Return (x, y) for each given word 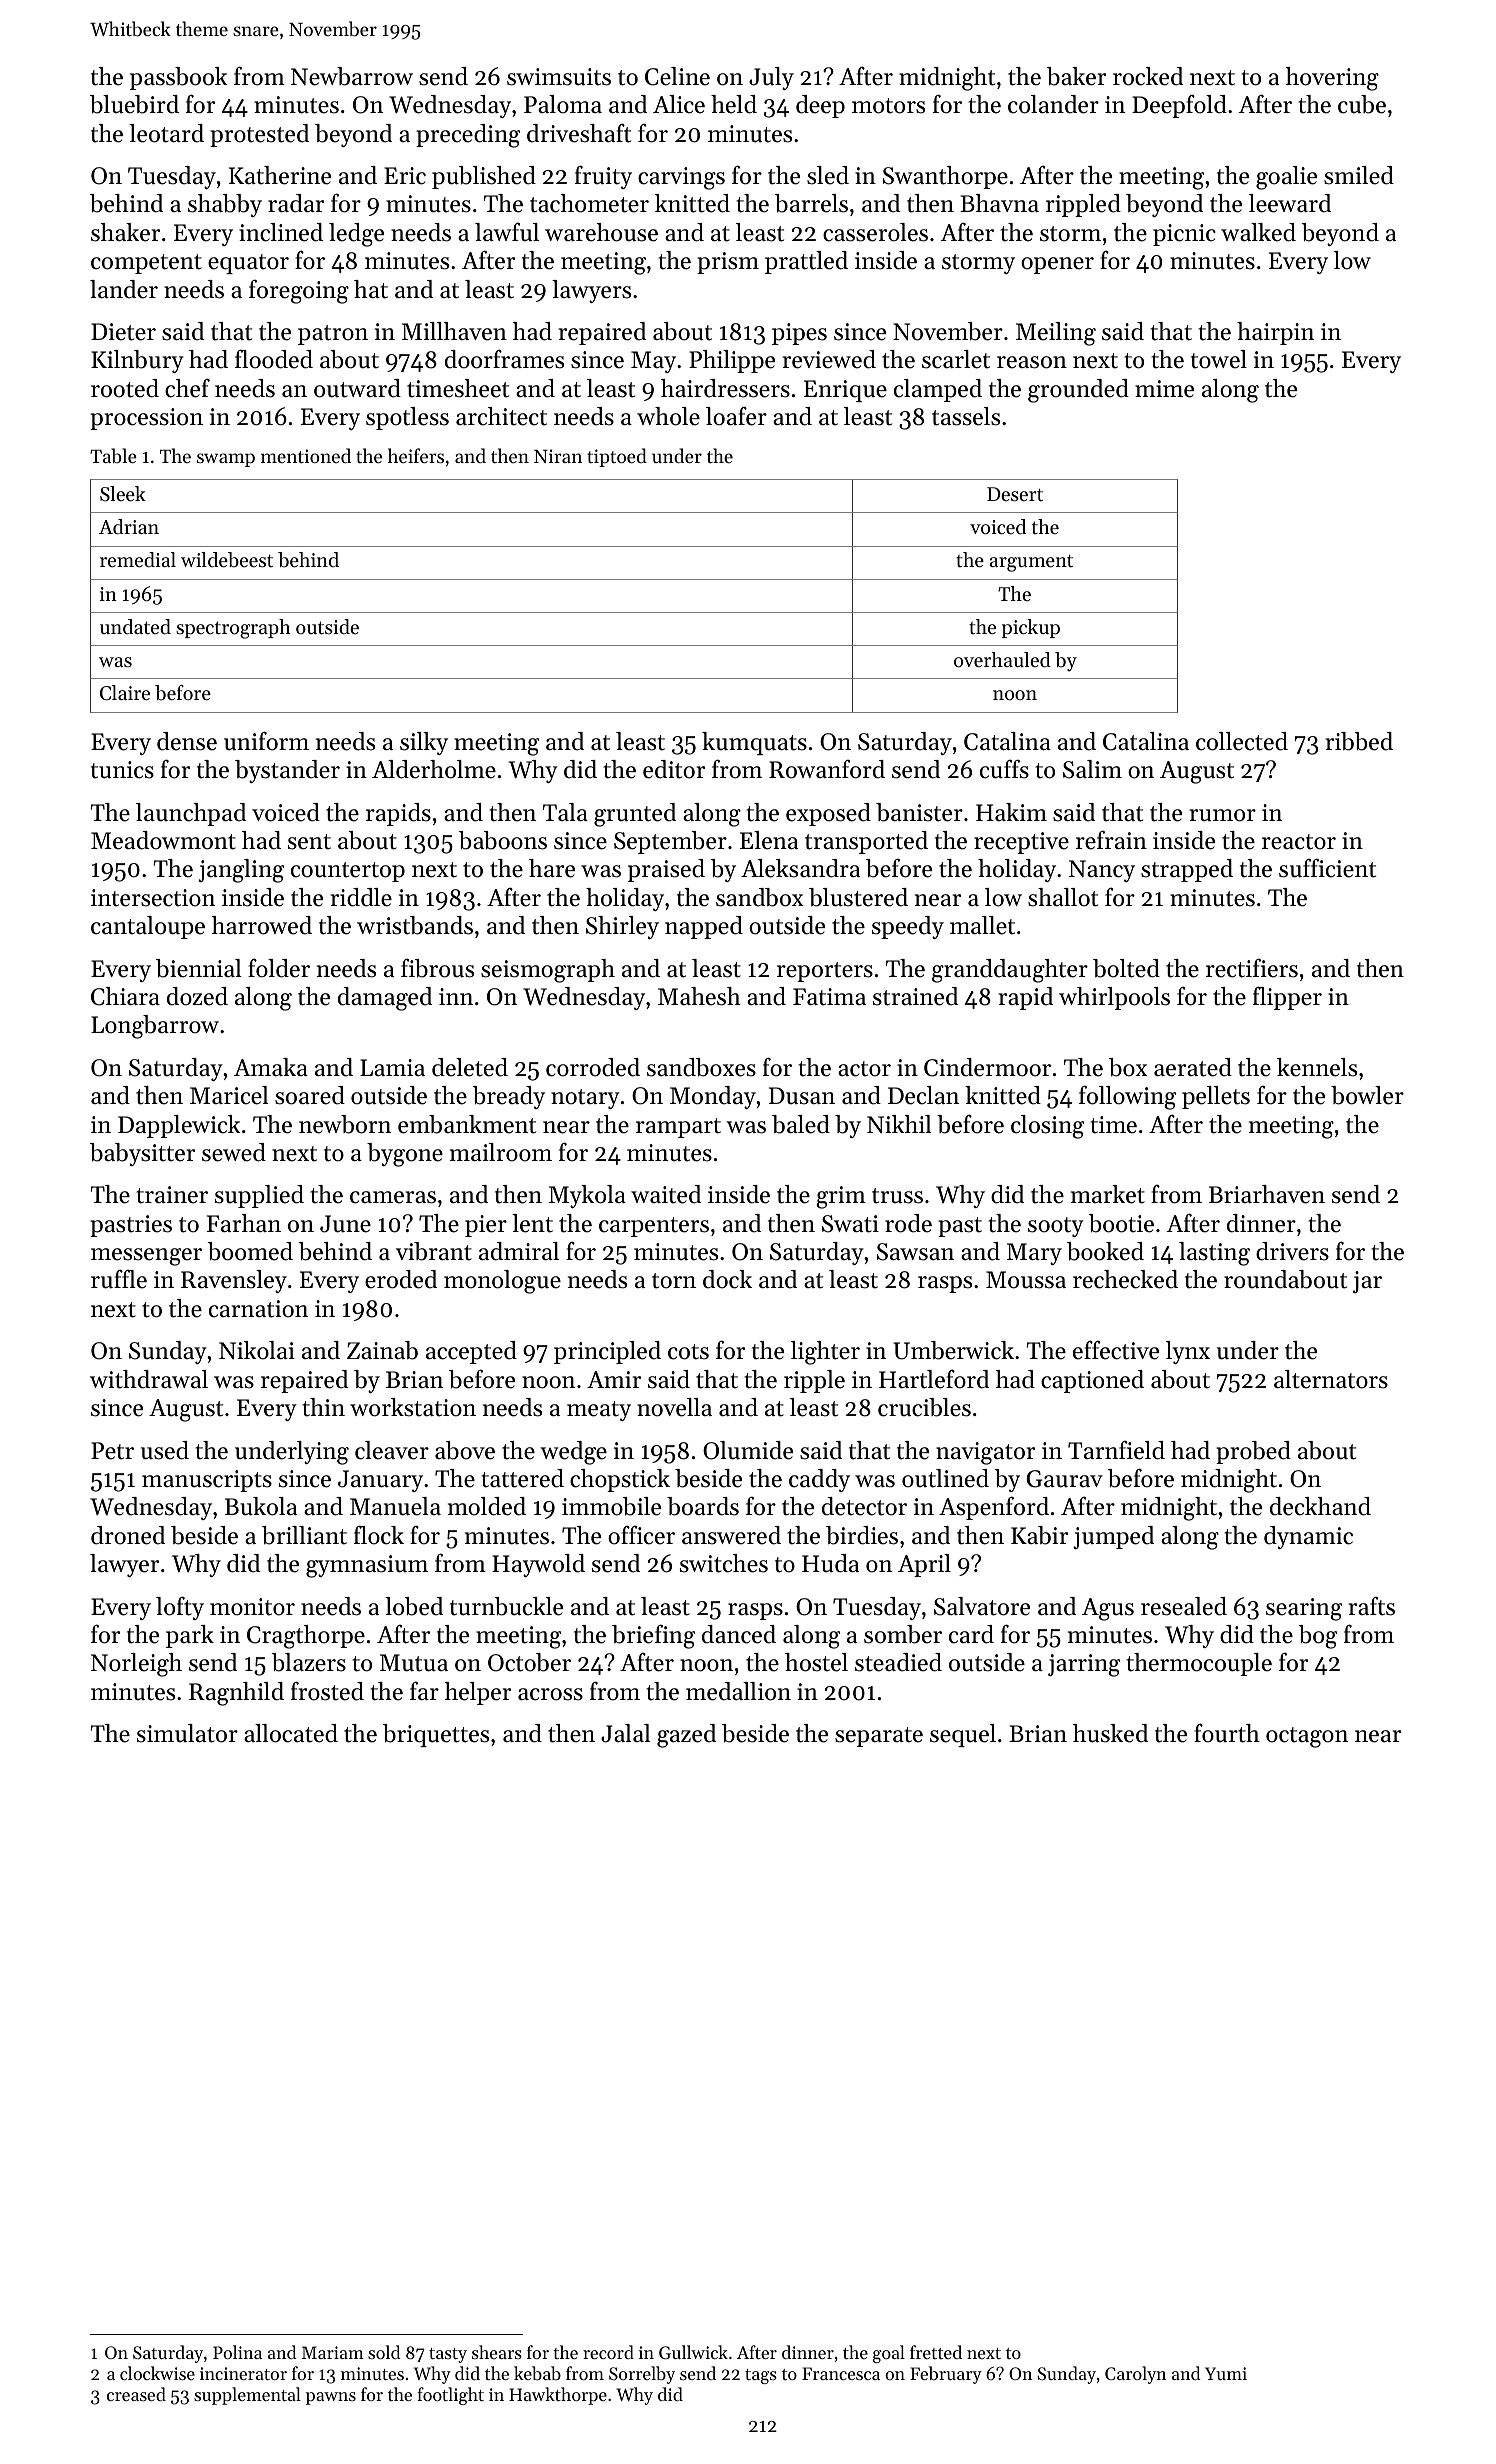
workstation (413, 1407)
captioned (1092, 1381)
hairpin (1275, 333)
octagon (1307, 1737)
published (484, 177)
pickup (1031, 628)
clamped (938, 390)
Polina (237, 2352)
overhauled (1002, 660)
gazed (686, 1736)
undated (135, 627)
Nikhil (899, 1124)
